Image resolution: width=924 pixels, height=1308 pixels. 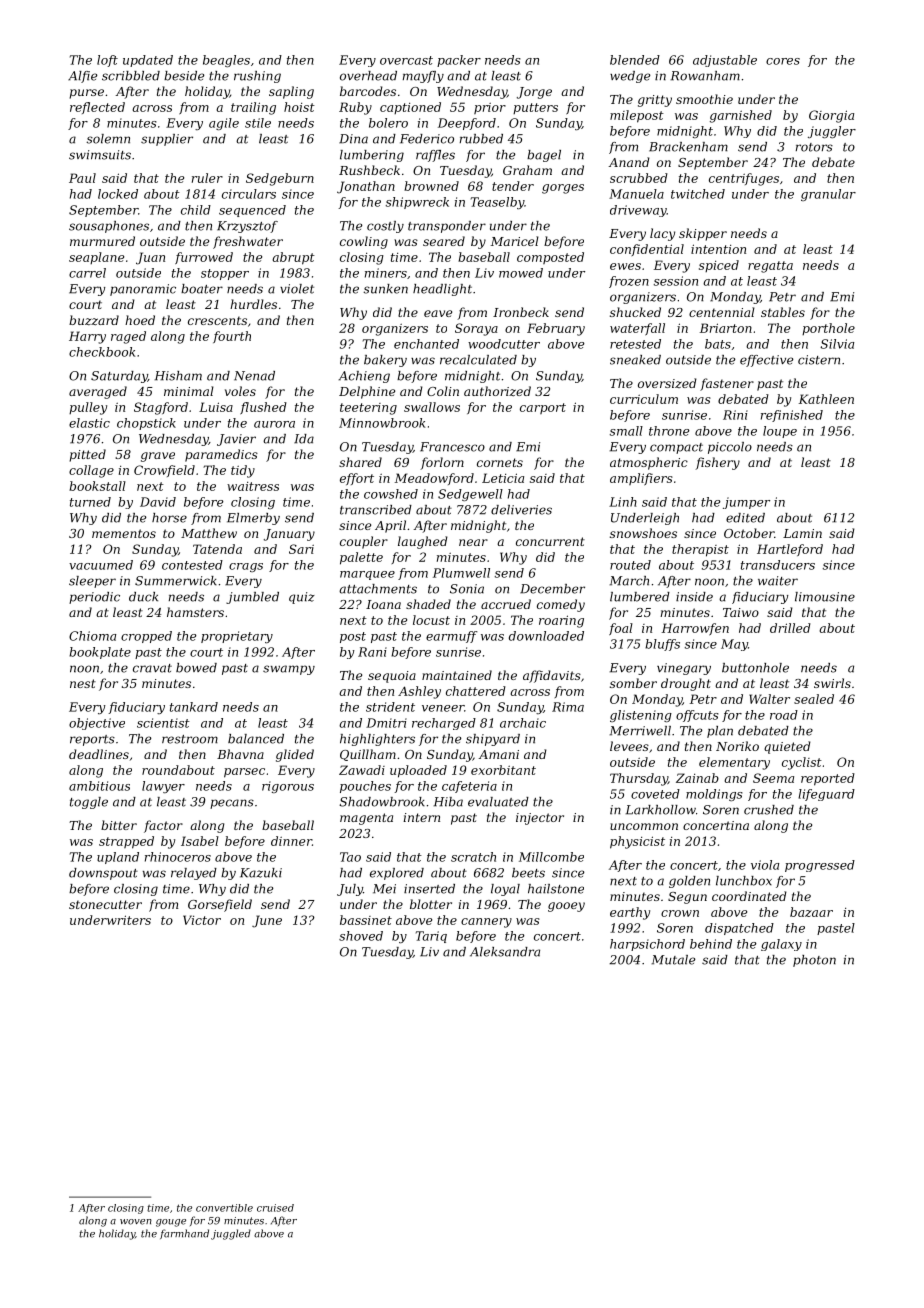 I want to click on photon, so click(x=814, y=961).
